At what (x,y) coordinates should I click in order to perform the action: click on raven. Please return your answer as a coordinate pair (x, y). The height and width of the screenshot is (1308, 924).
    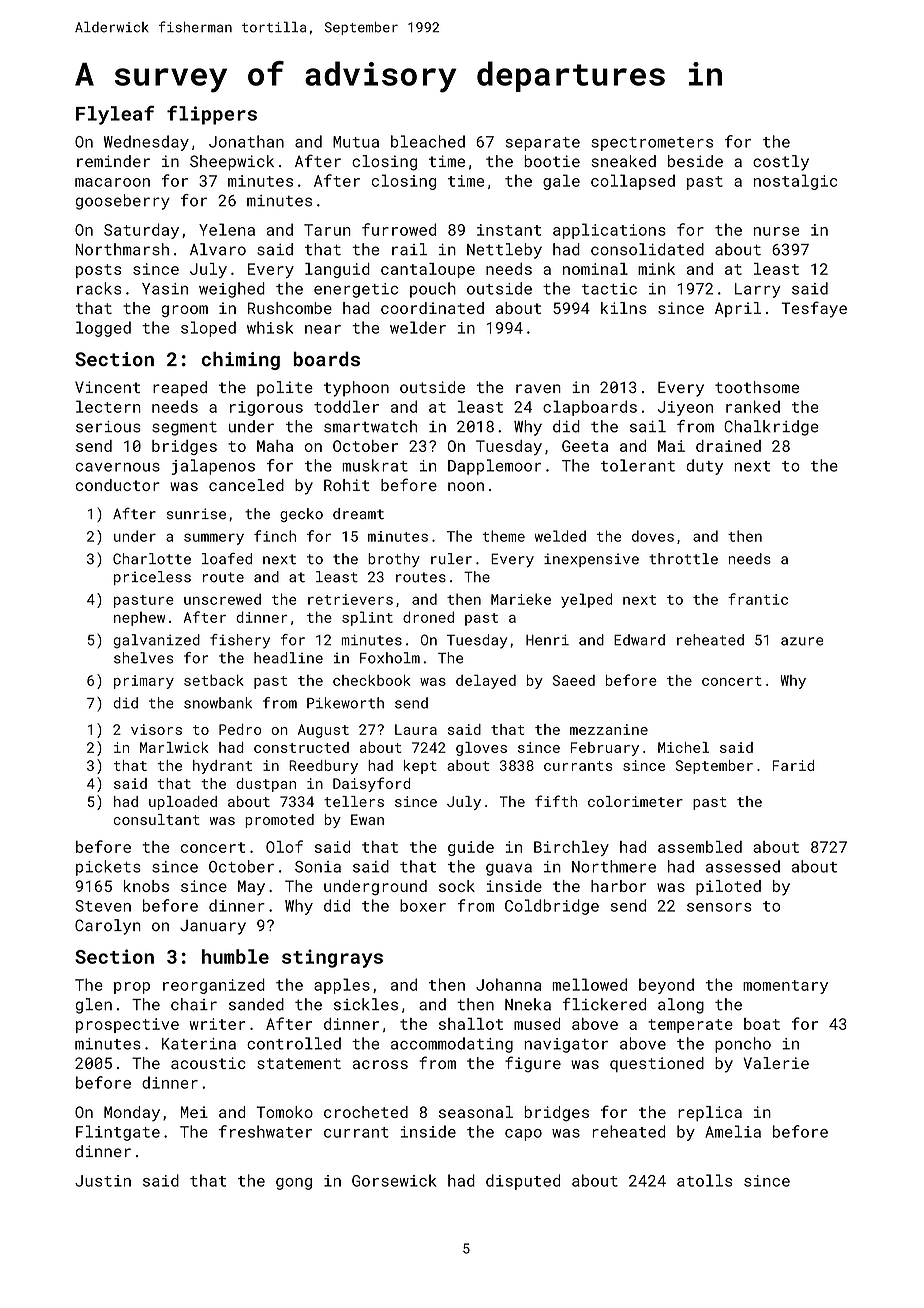
    Looking at the image, I should click on (538, 388).
